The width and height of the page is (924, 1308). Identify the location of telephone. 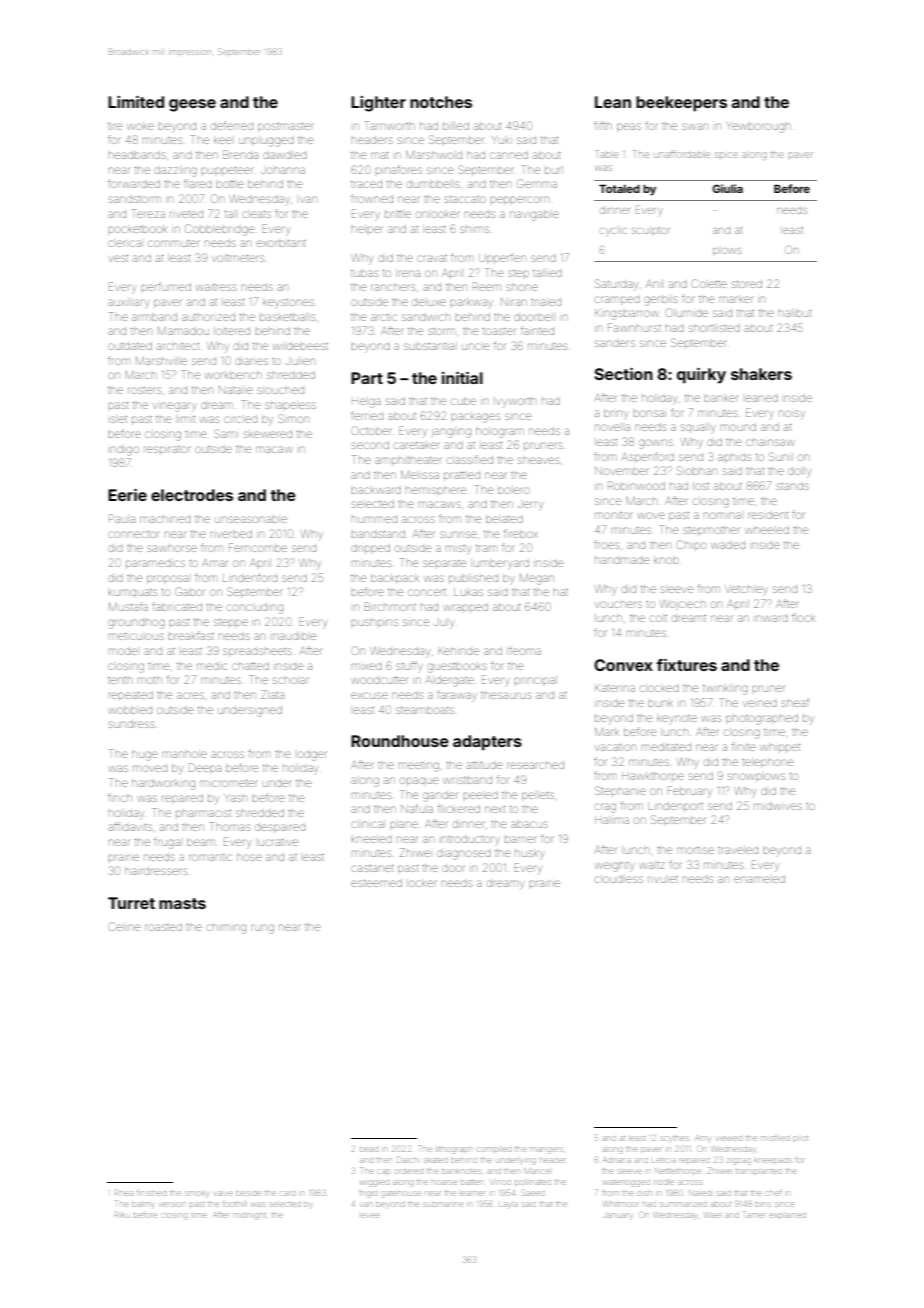
(767, 763).
